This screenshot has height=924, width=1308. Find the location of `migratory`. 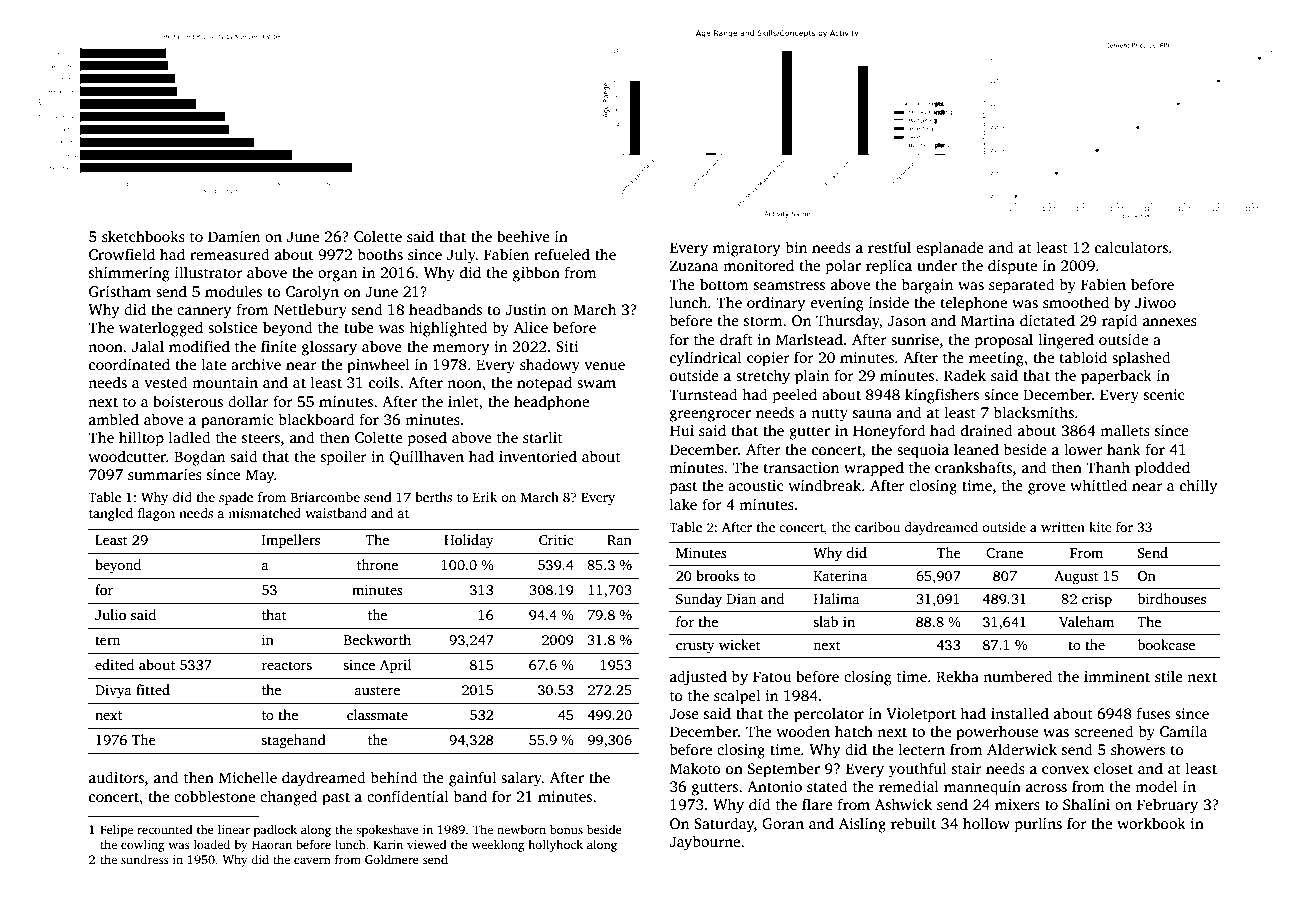

migratory is located at coordinates (746, 249).
